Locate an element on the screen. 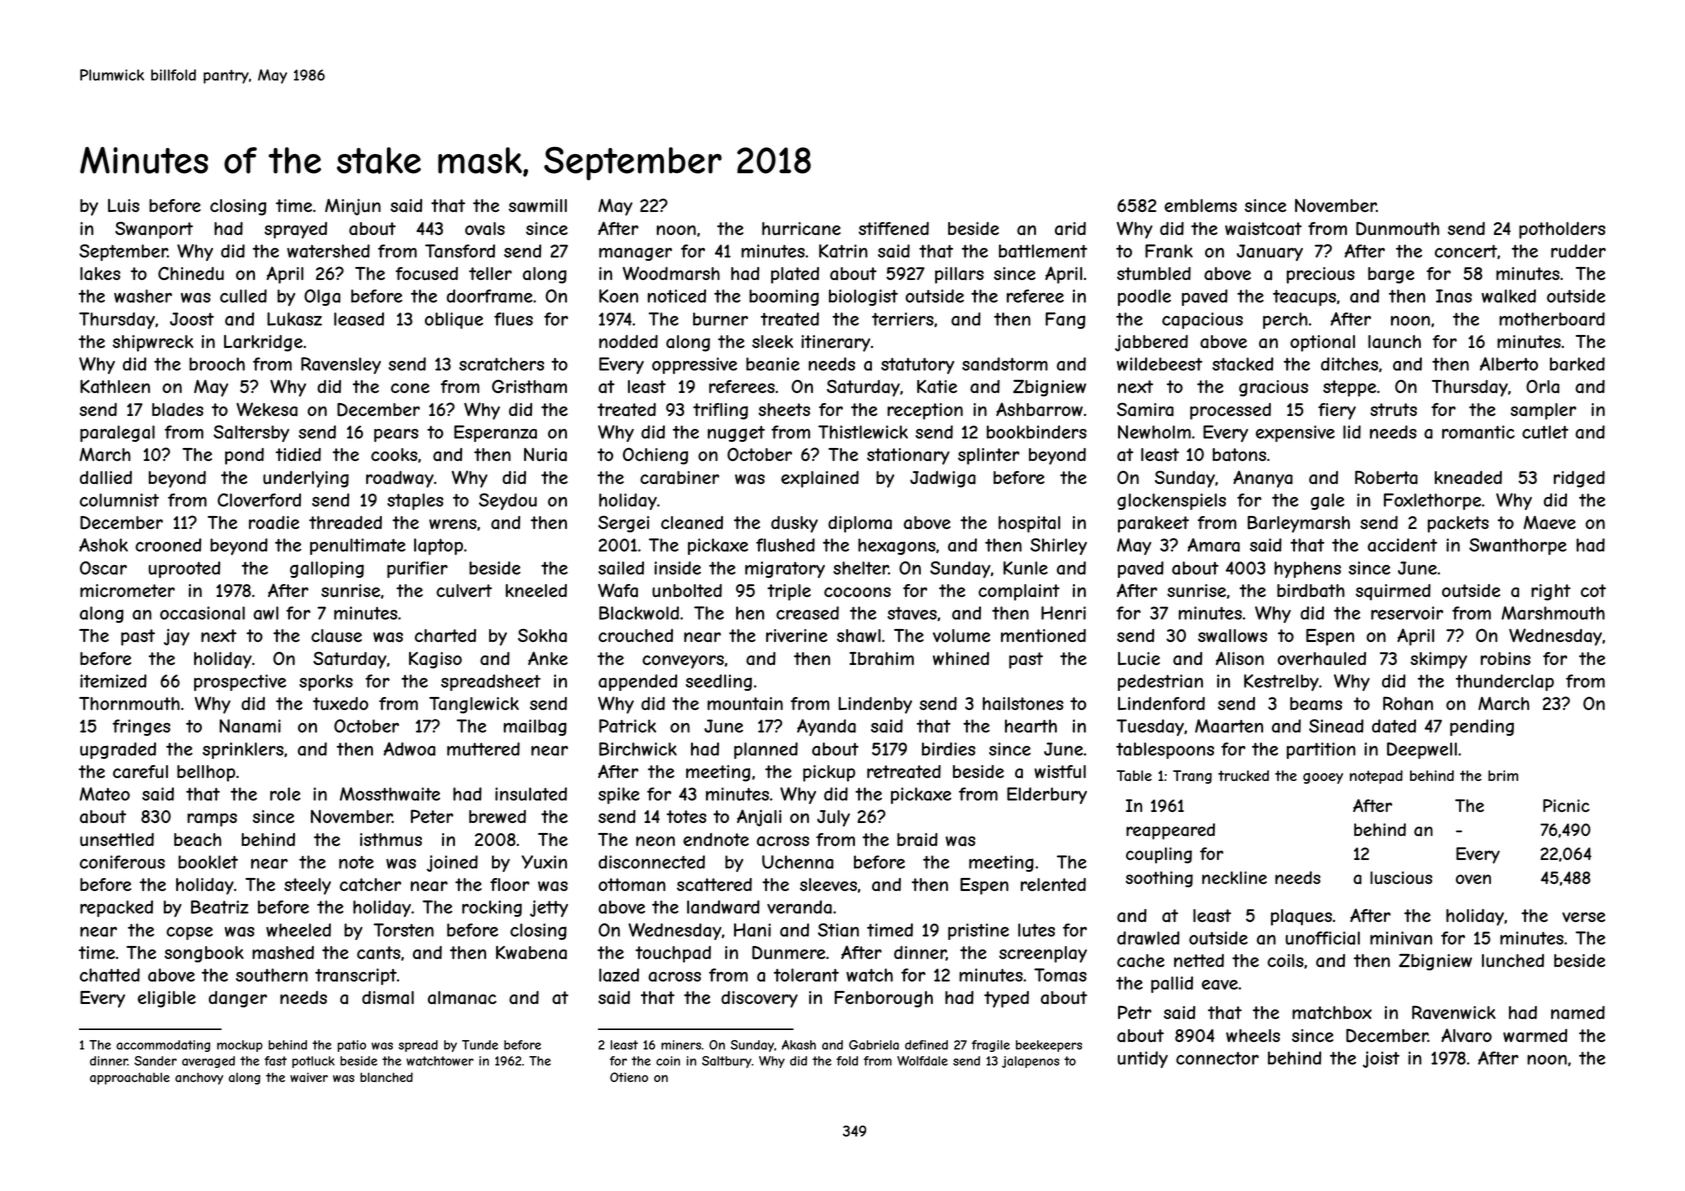 This screenshot has height=1191, width=1685. sawmill is located at coordinates (538, 206).
